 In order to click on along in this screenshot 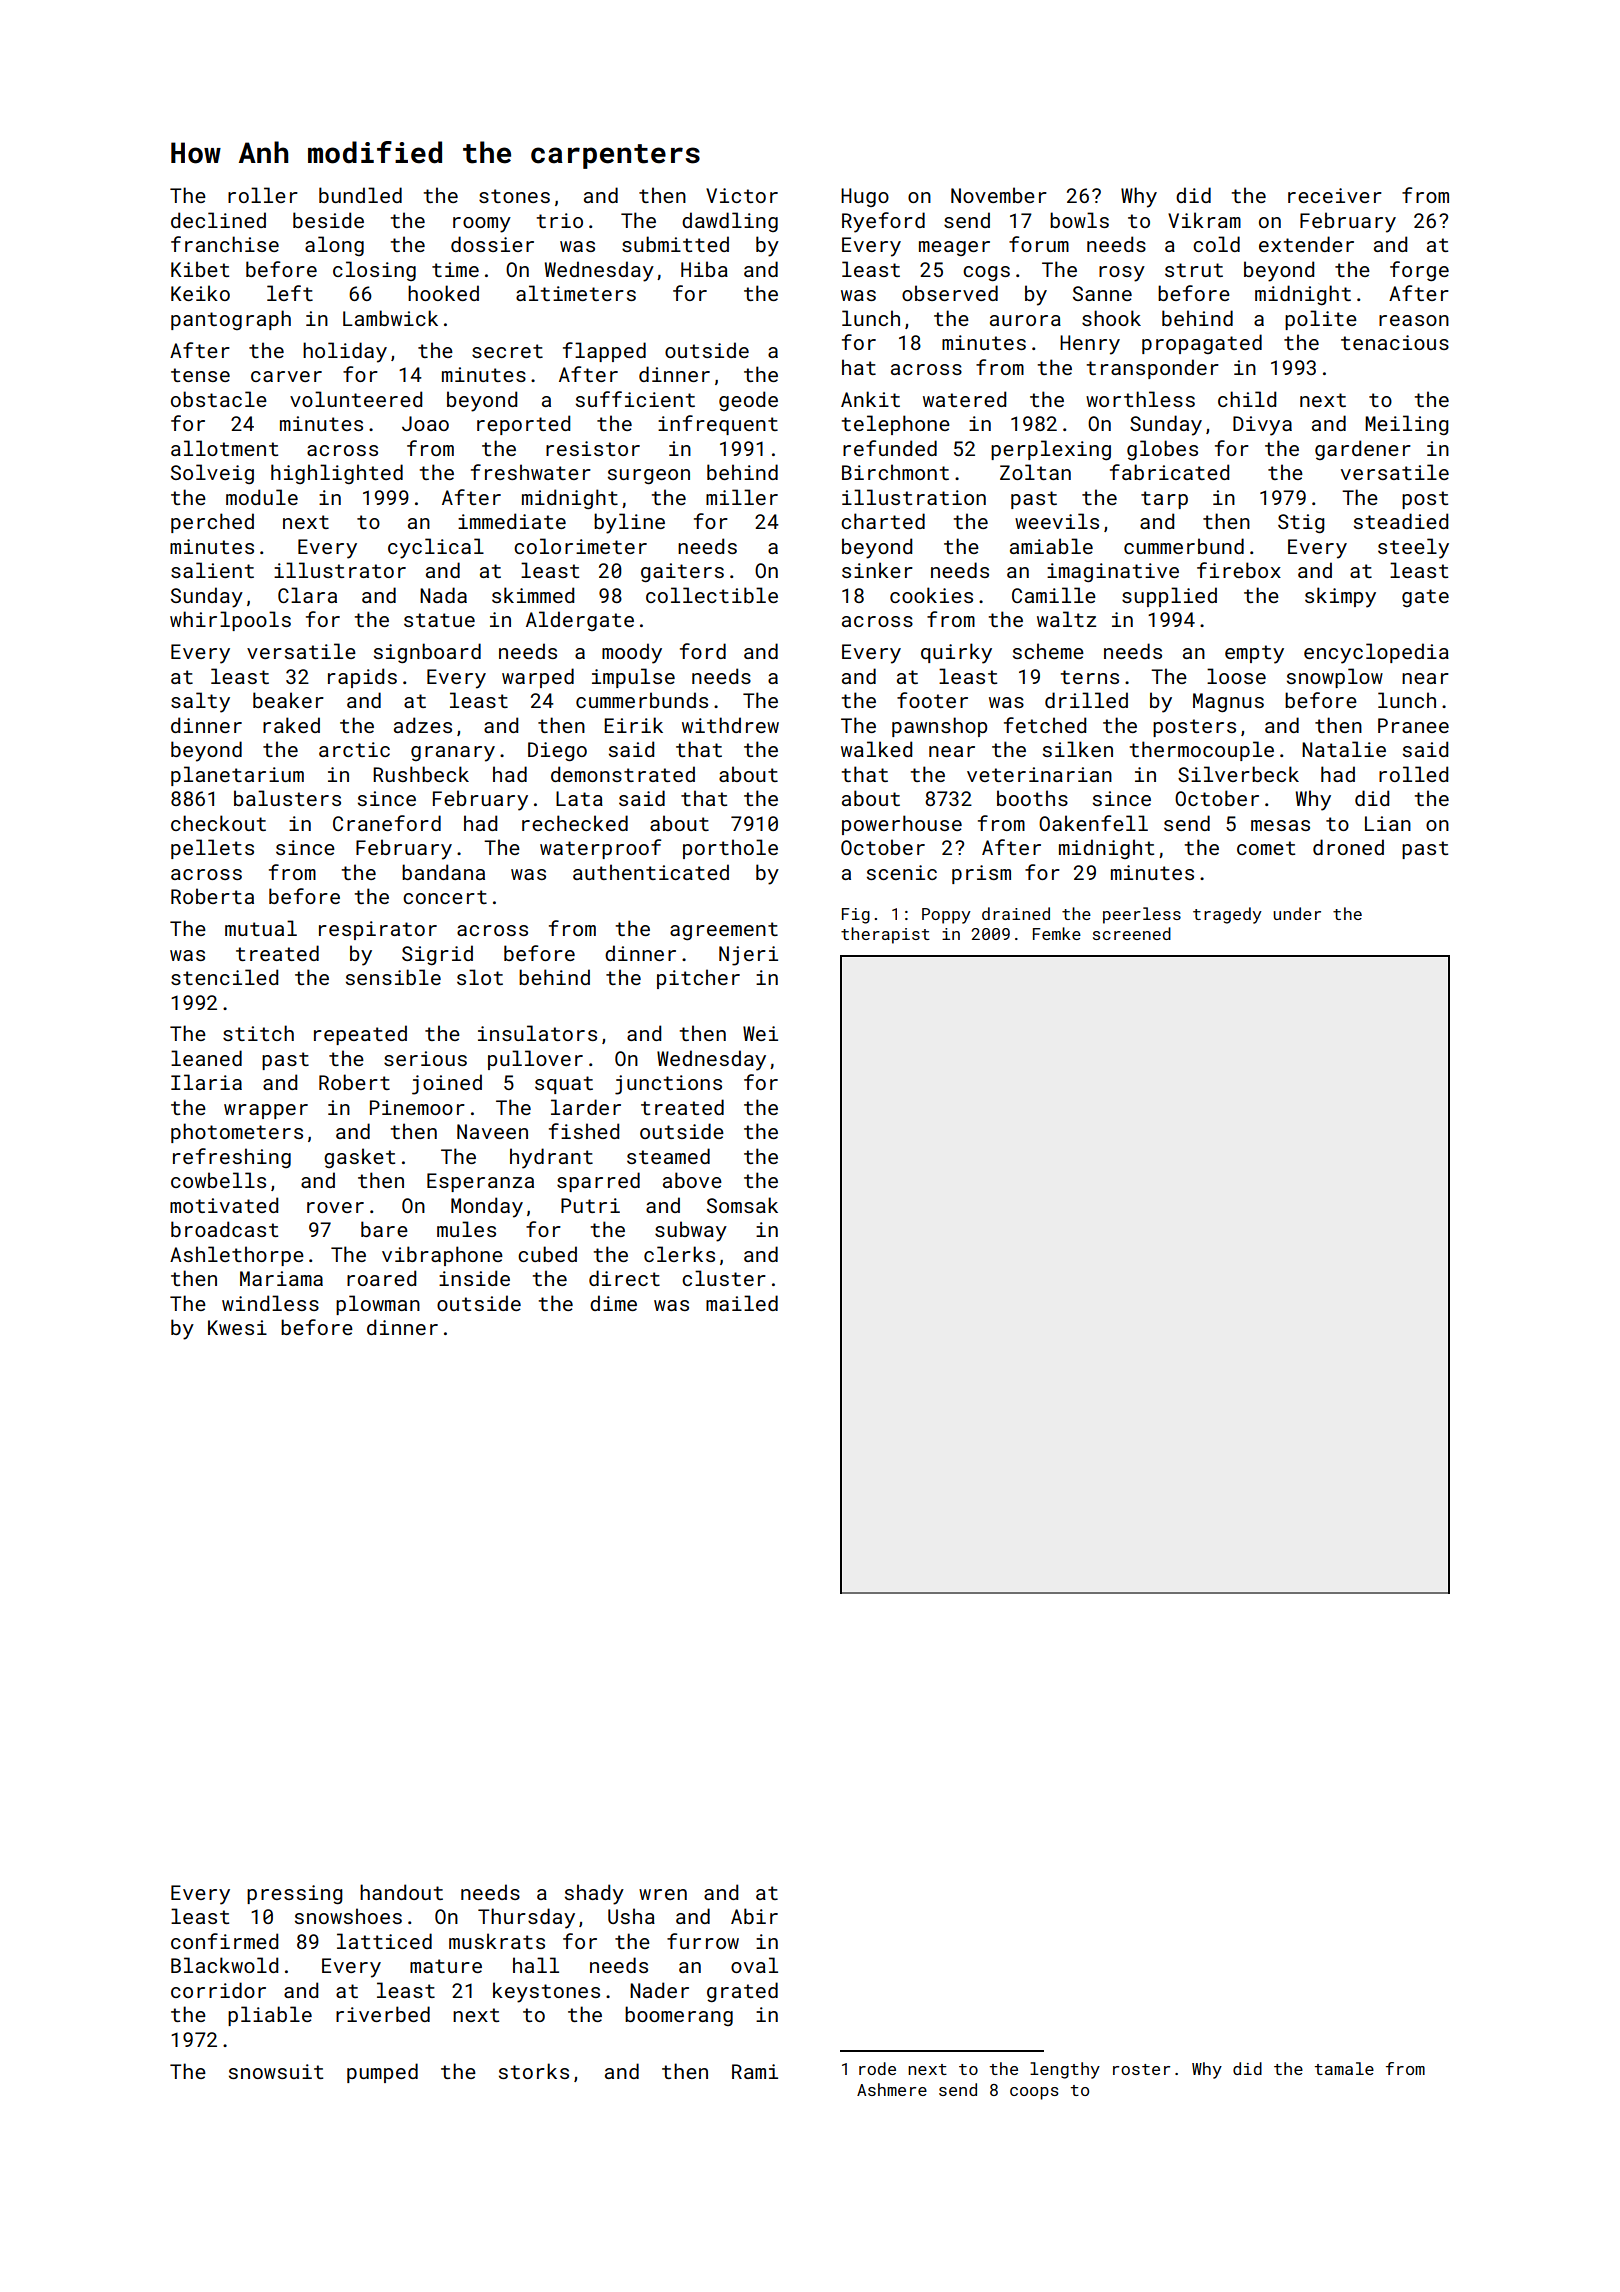, I will do `click(334, 246)`.
